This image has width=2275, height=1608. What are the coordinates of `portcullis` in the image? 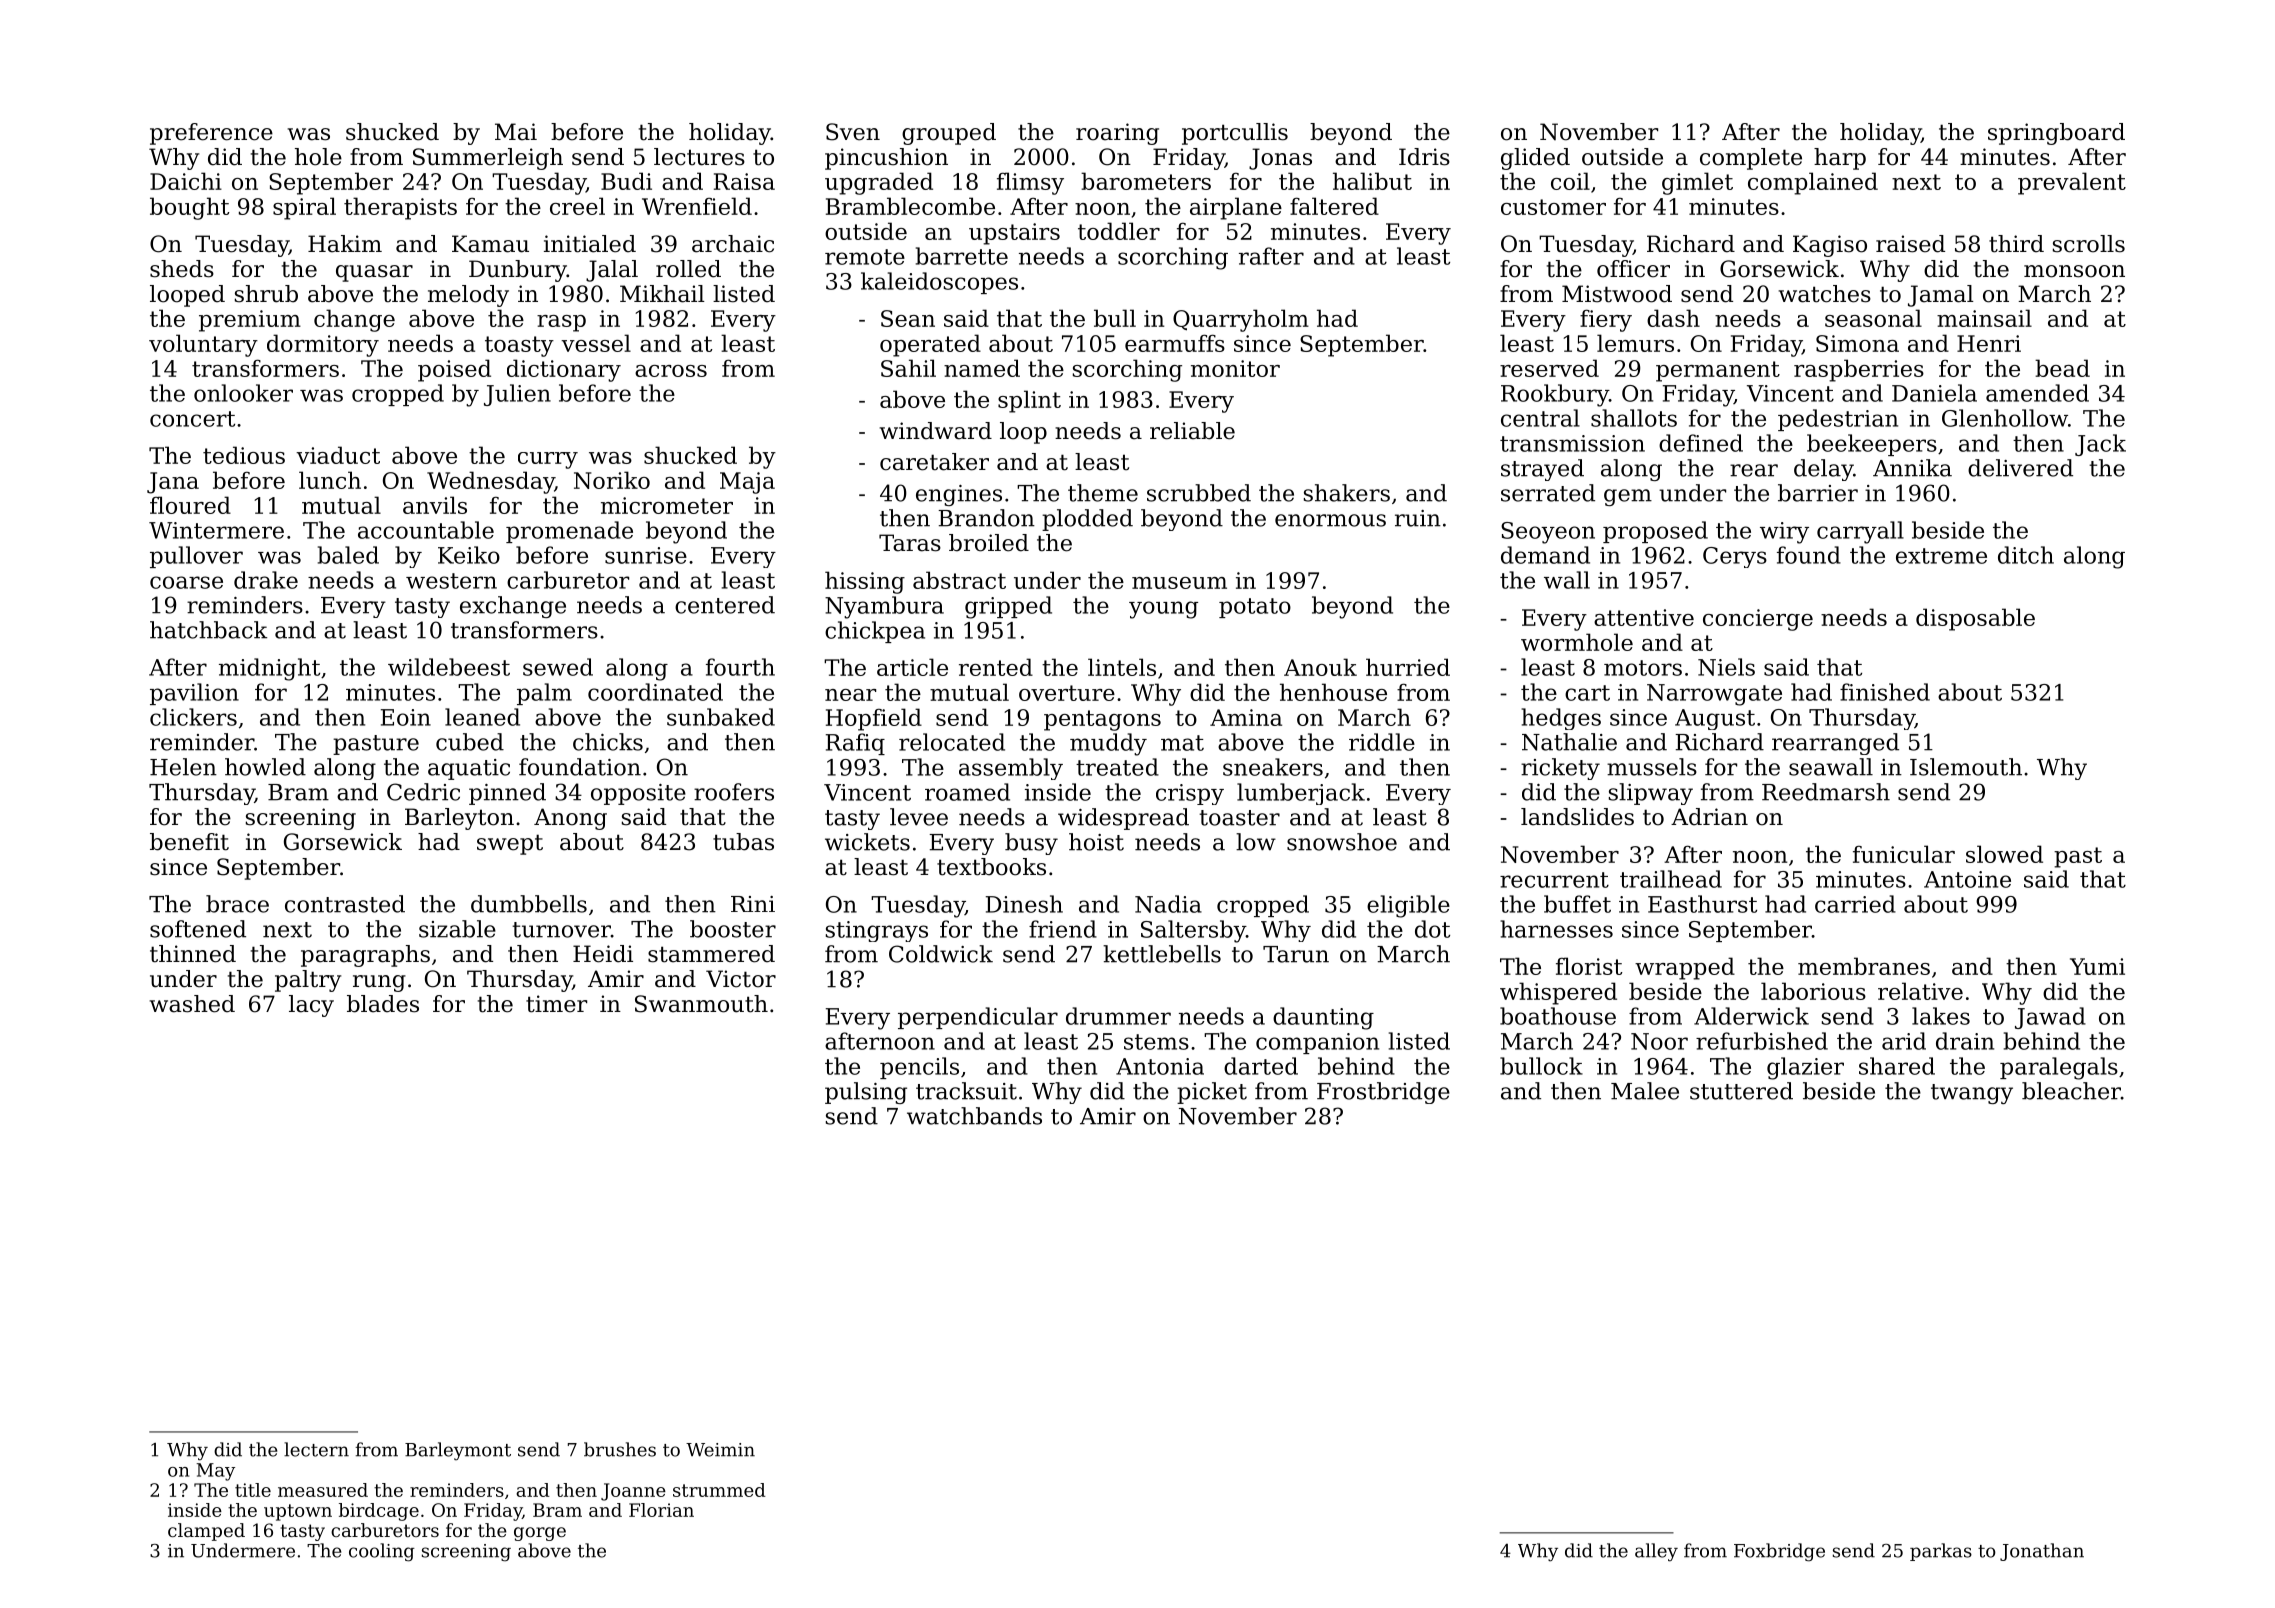 It's located at (1235, 134).
